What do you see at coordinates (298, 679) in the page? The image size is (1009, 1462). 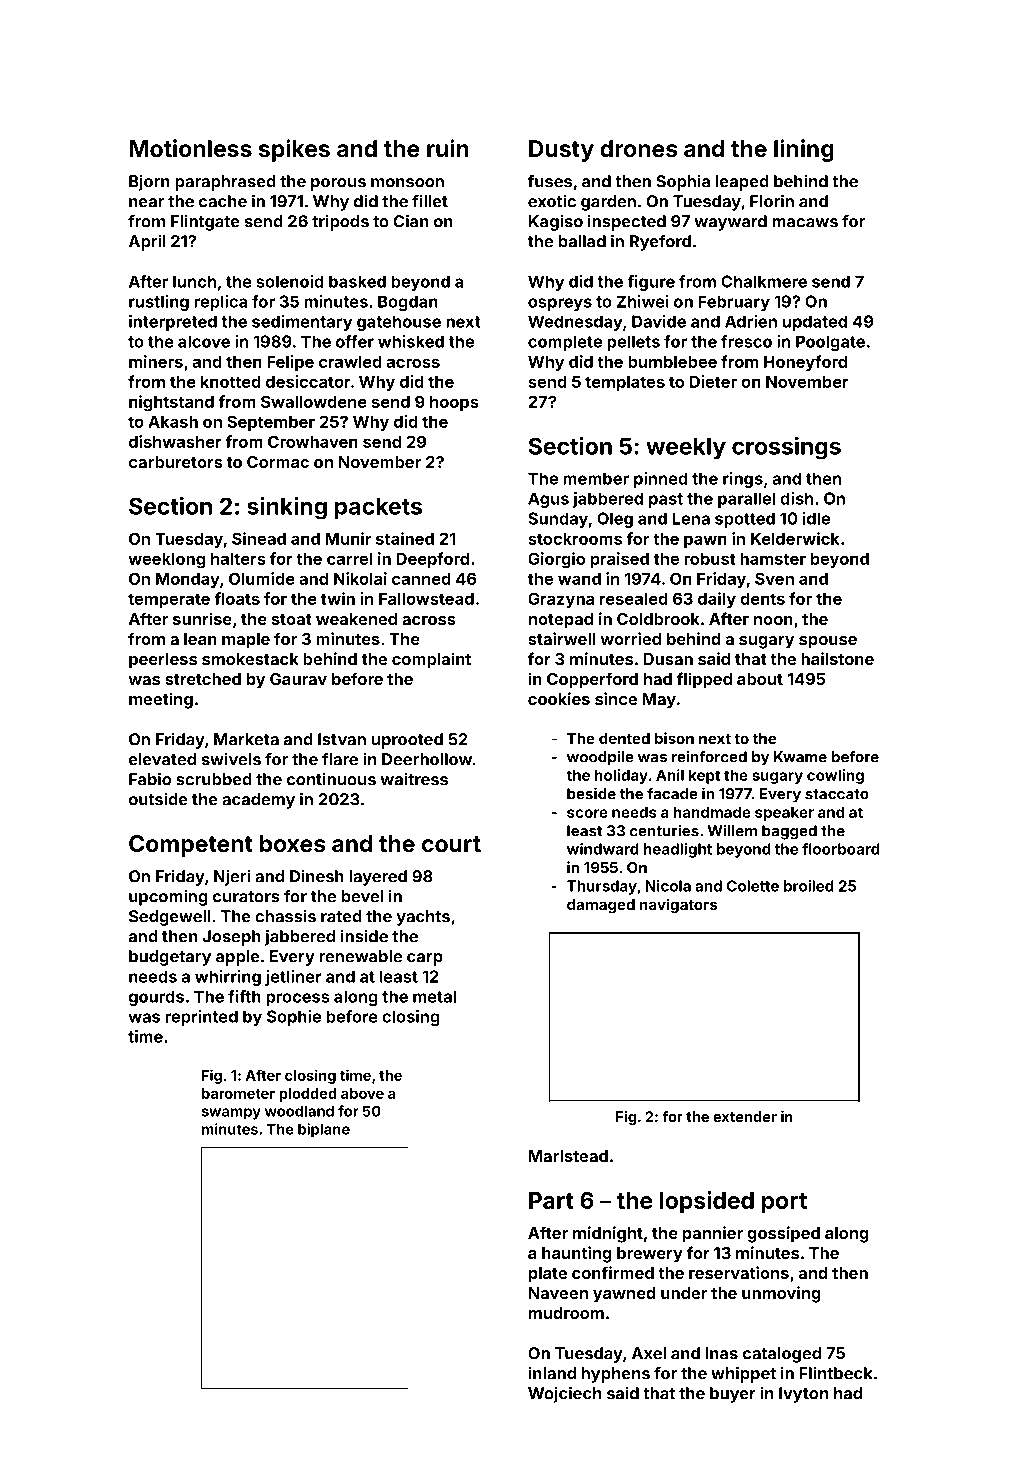 I see `Gaurav` at bounding box center [298, 679].
